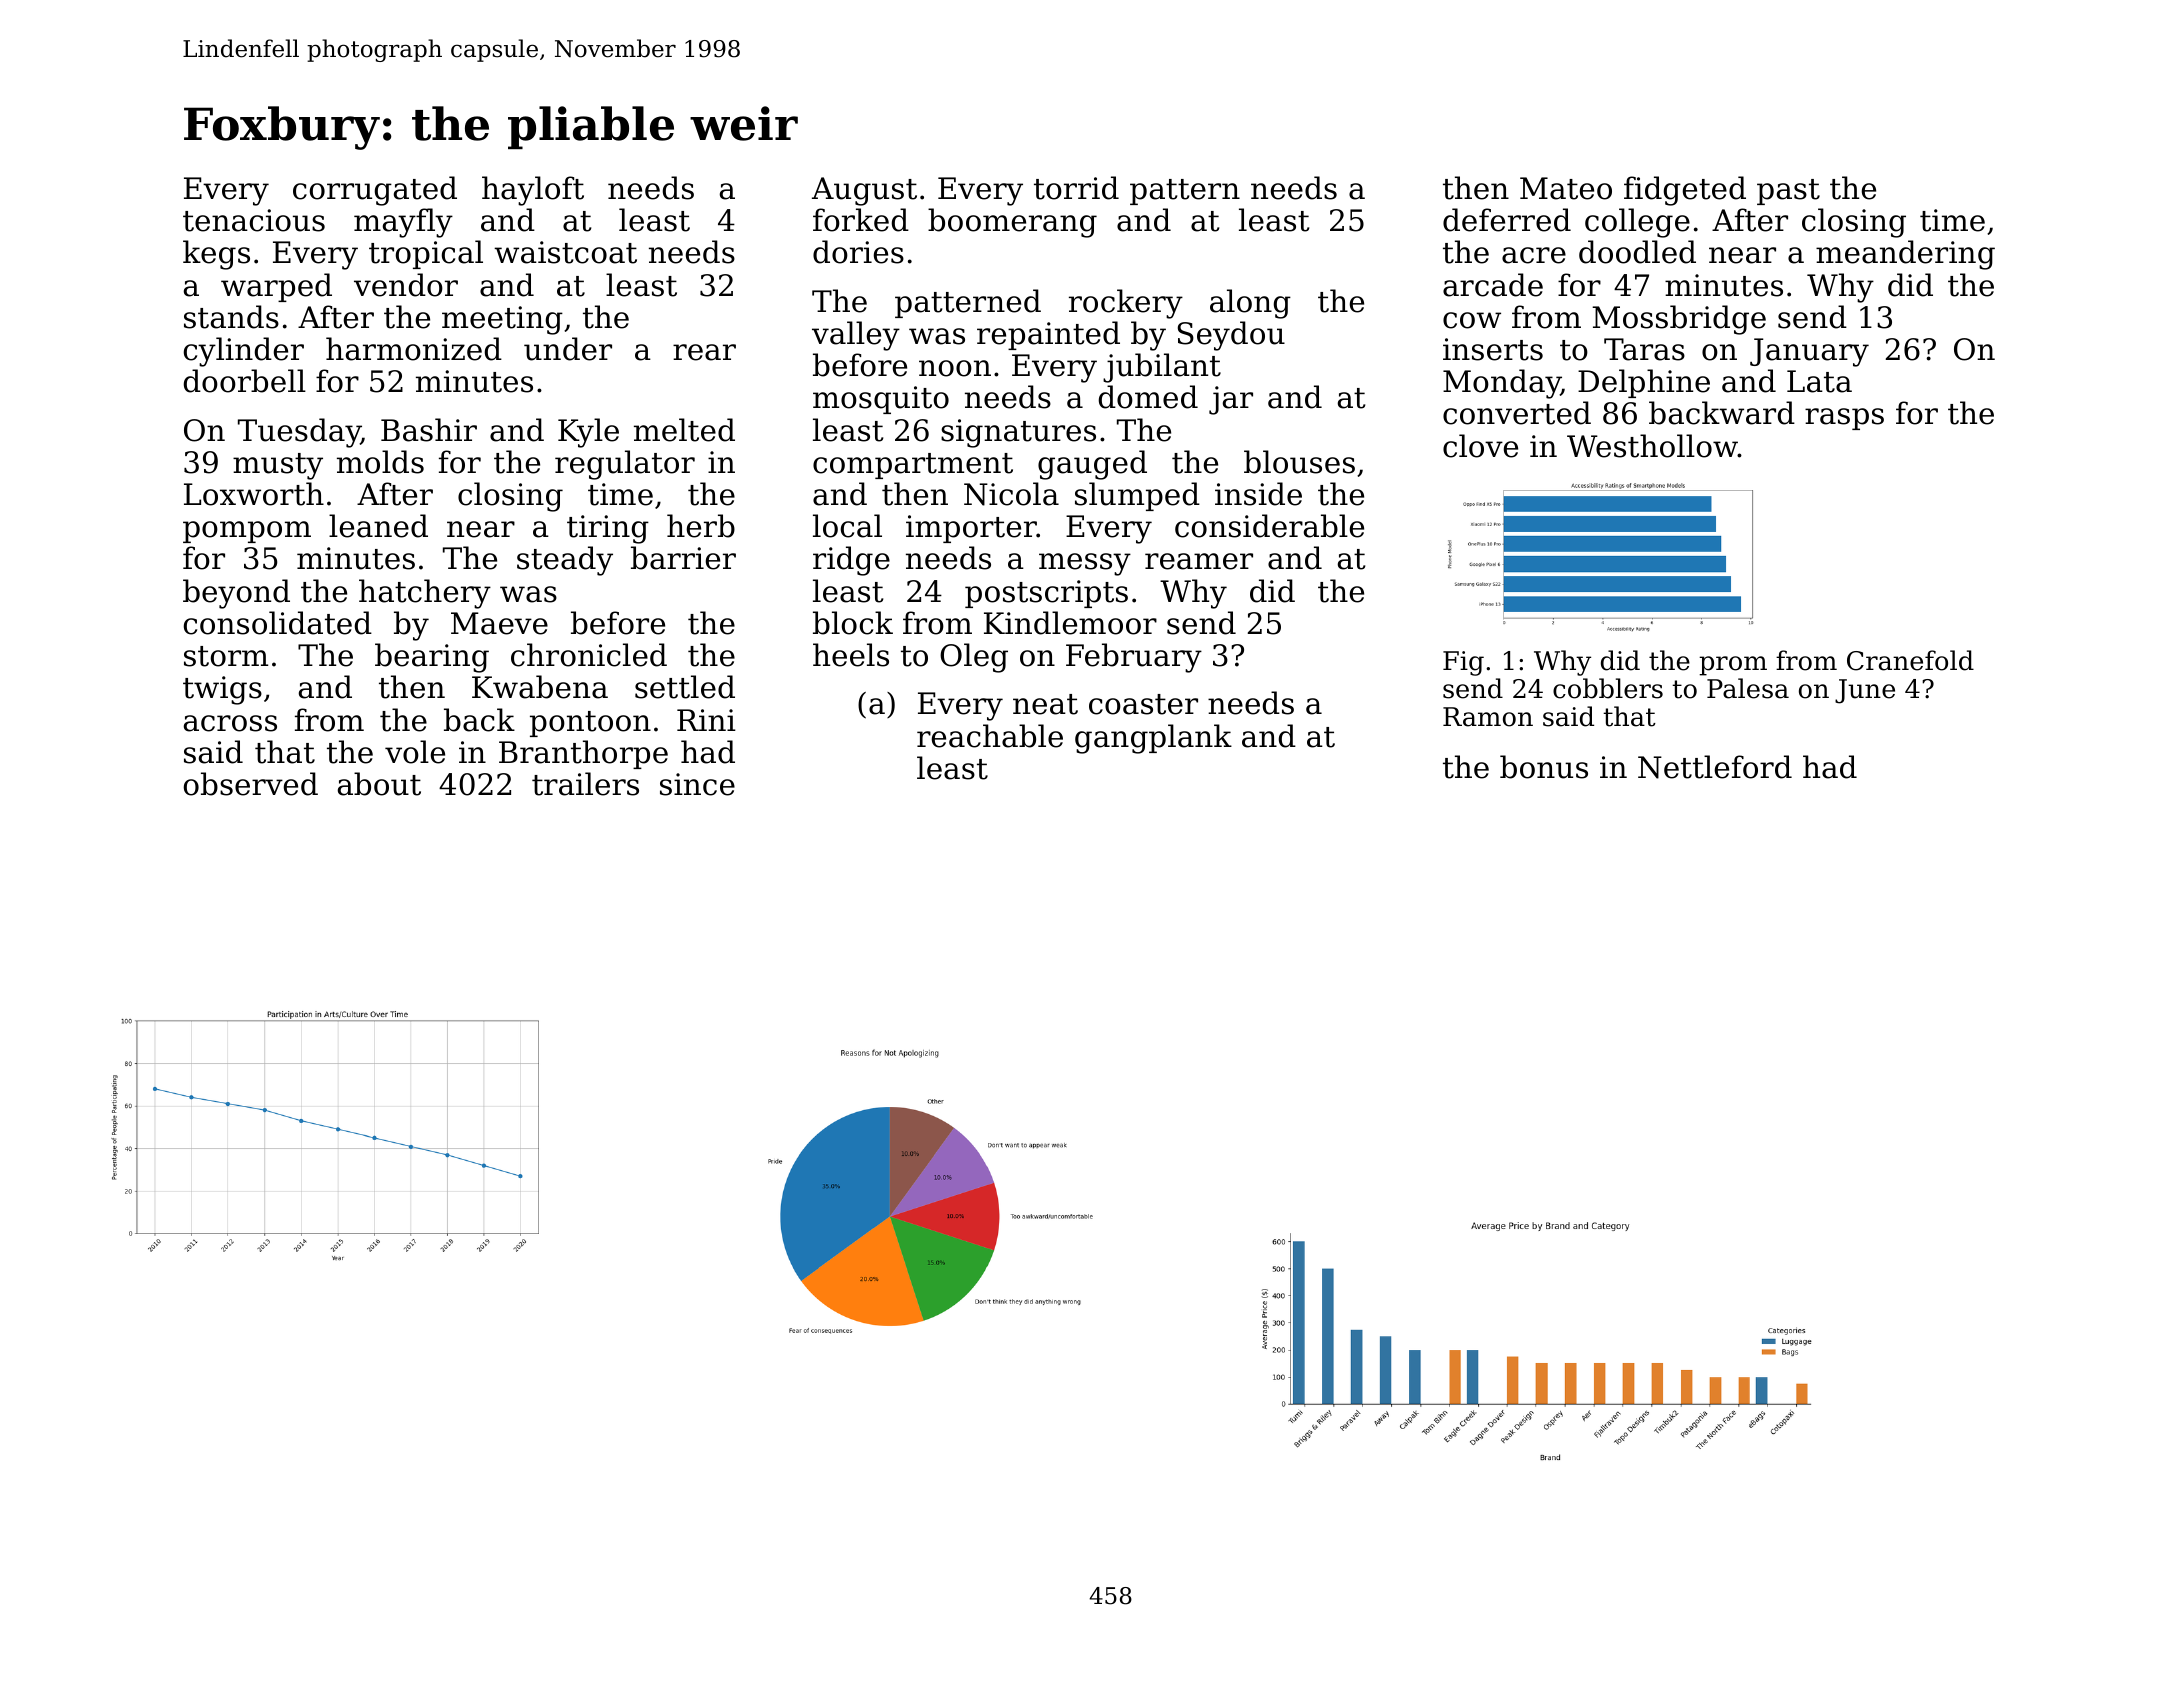  Describe the element at coordinates (861, 220) in the screenshot. I see `forked` at that location.
